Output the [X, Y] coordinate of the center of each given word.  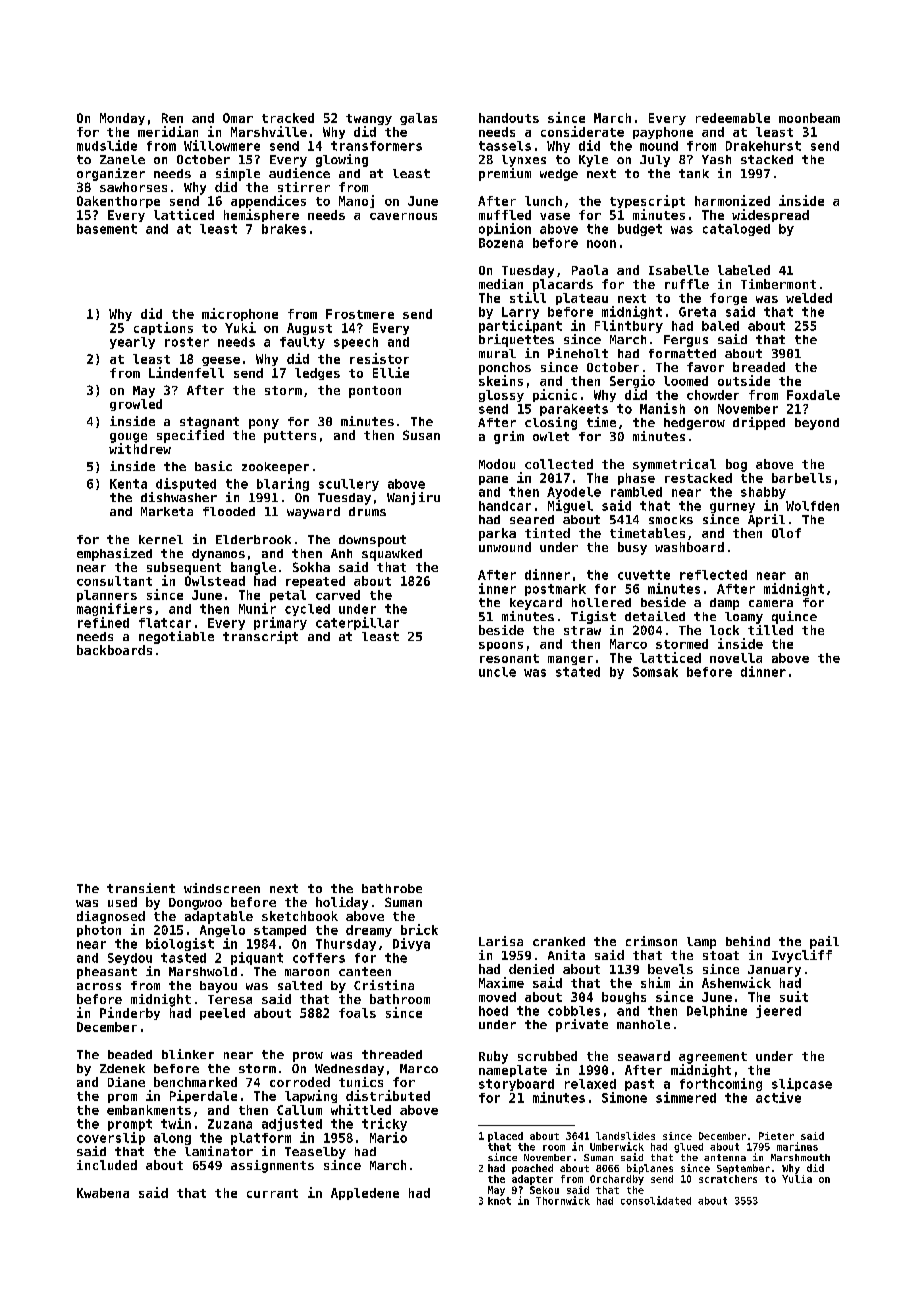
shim [655, 982]
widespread [770, 215]
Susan [421, 435]
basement [107, 229]
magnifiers [114, 609]
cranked [559, 941]
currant [272, 1193]
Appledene [365, 1194]
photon [99, 931]
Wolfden [812, 506]
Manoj [356, 201]
